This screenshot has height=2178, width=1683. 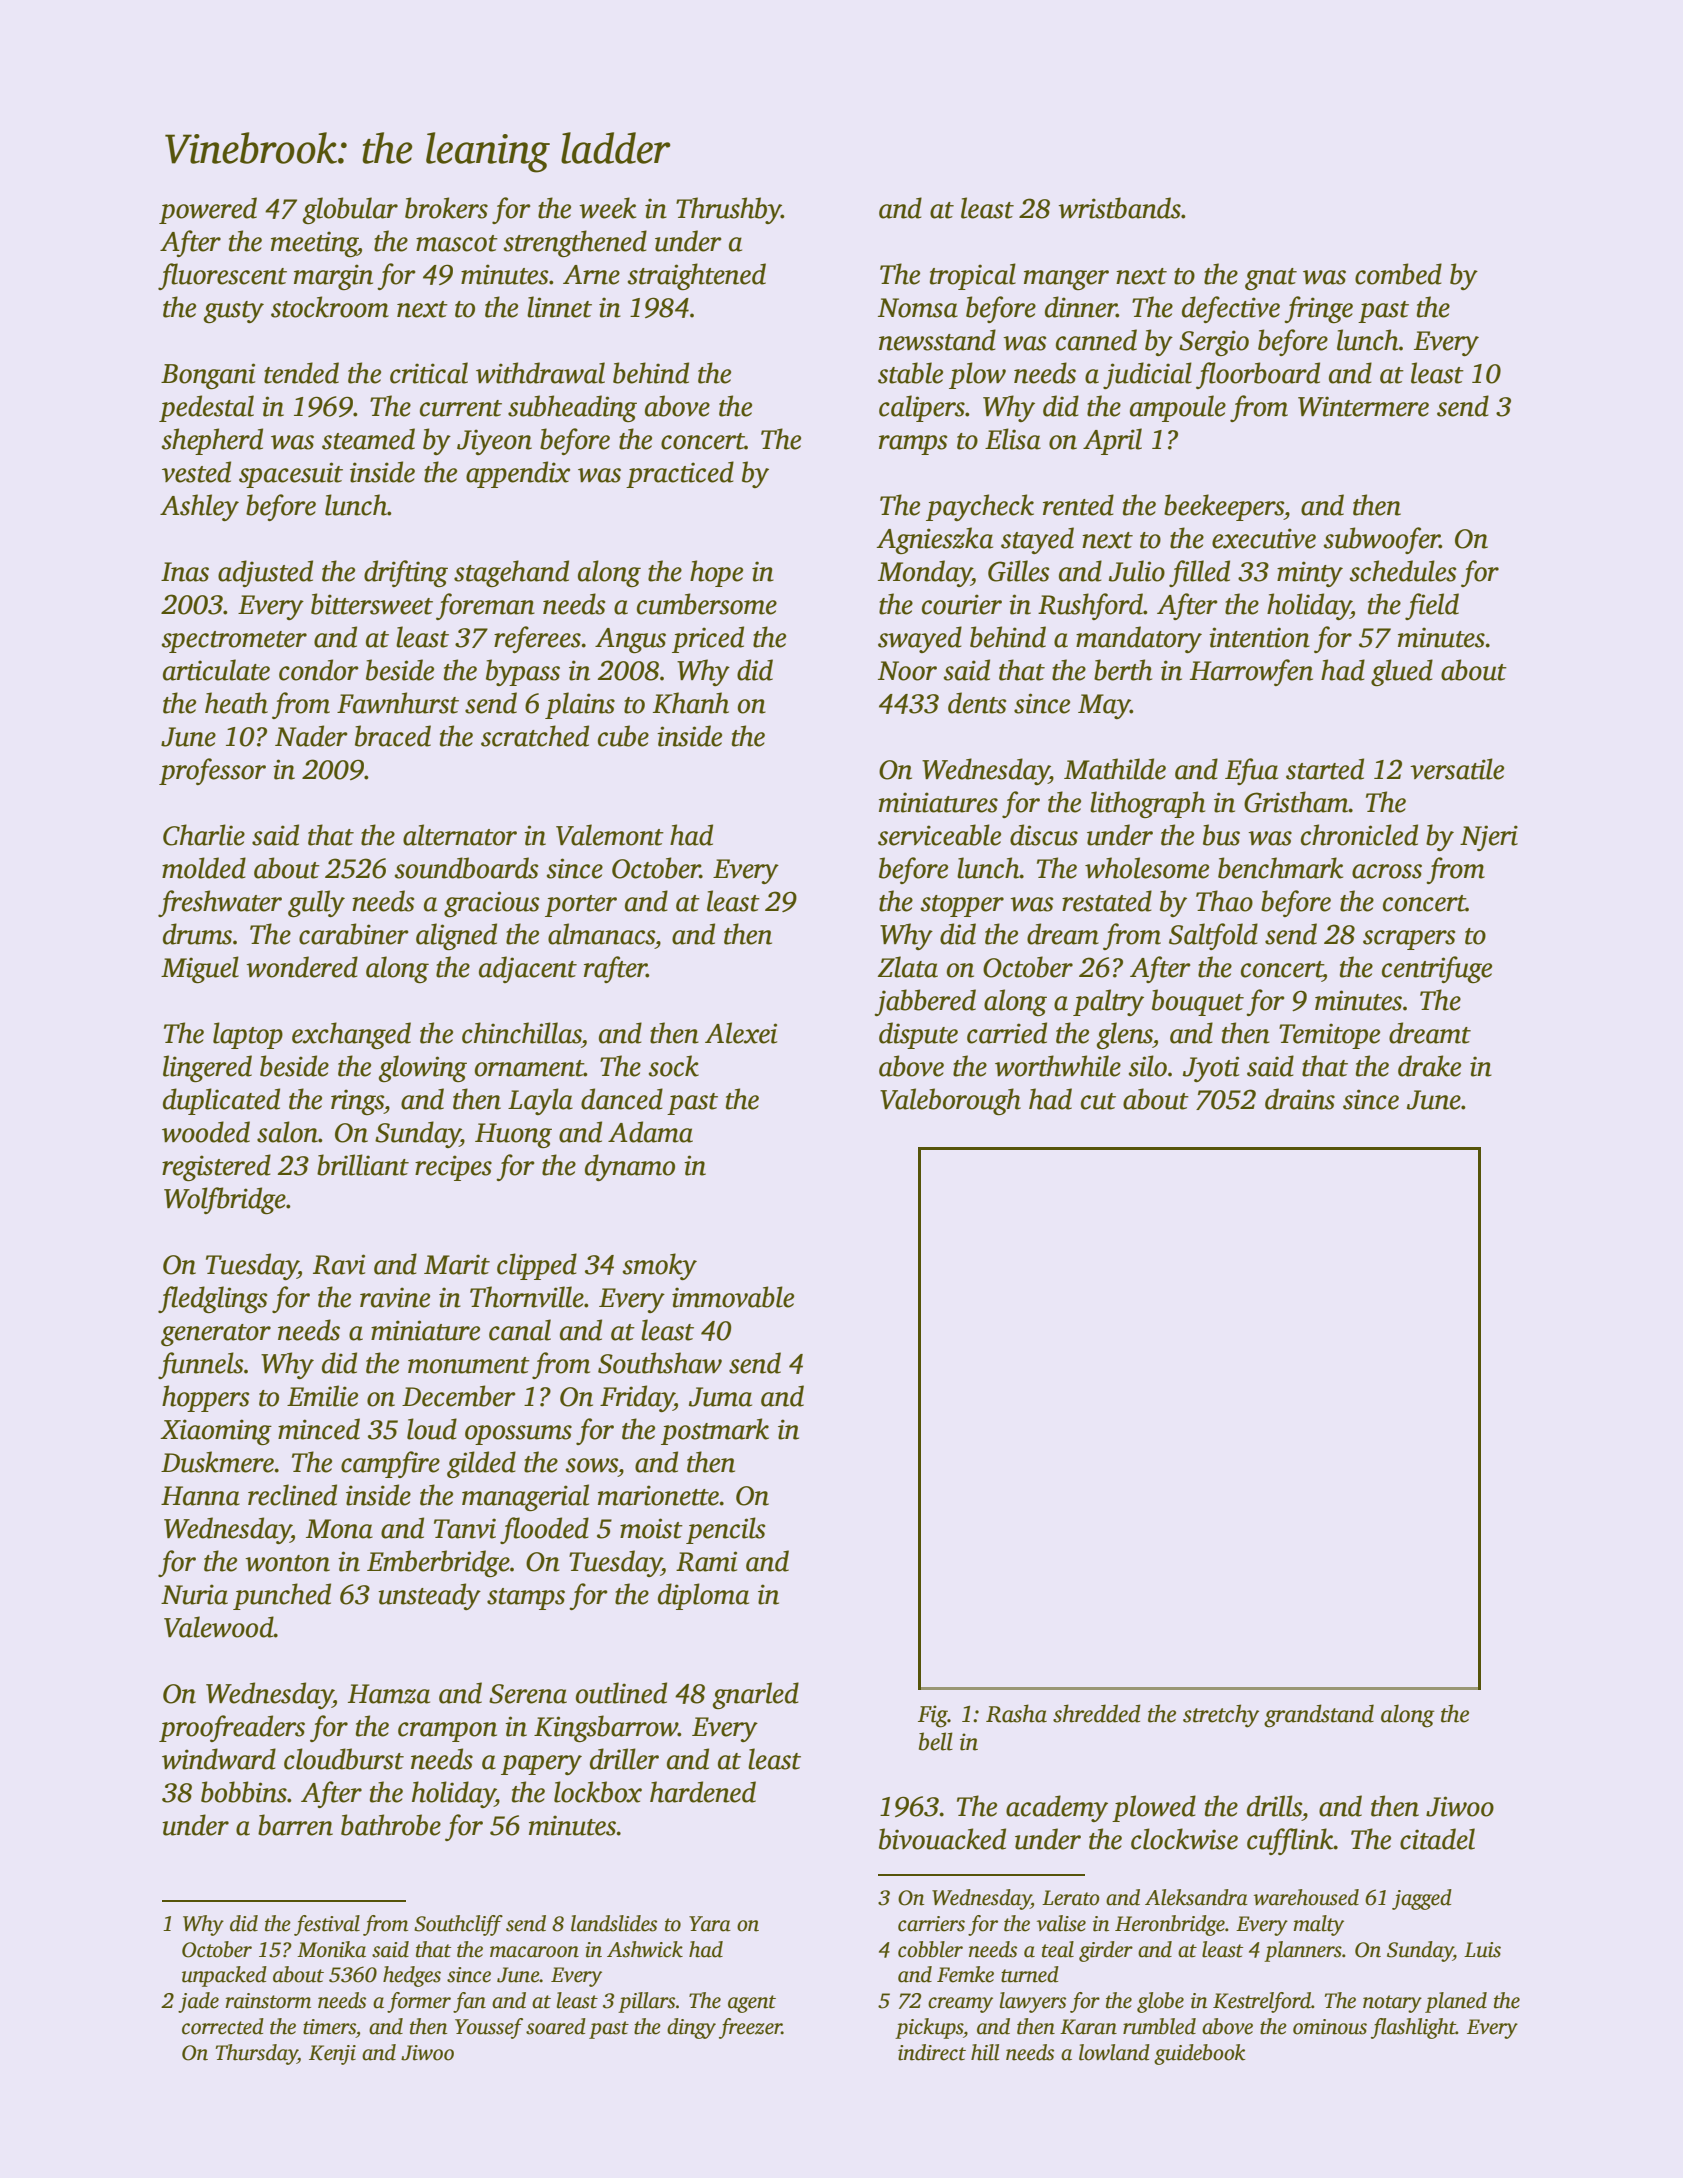 I want to click on straightened, so click(x=696, y=276).
